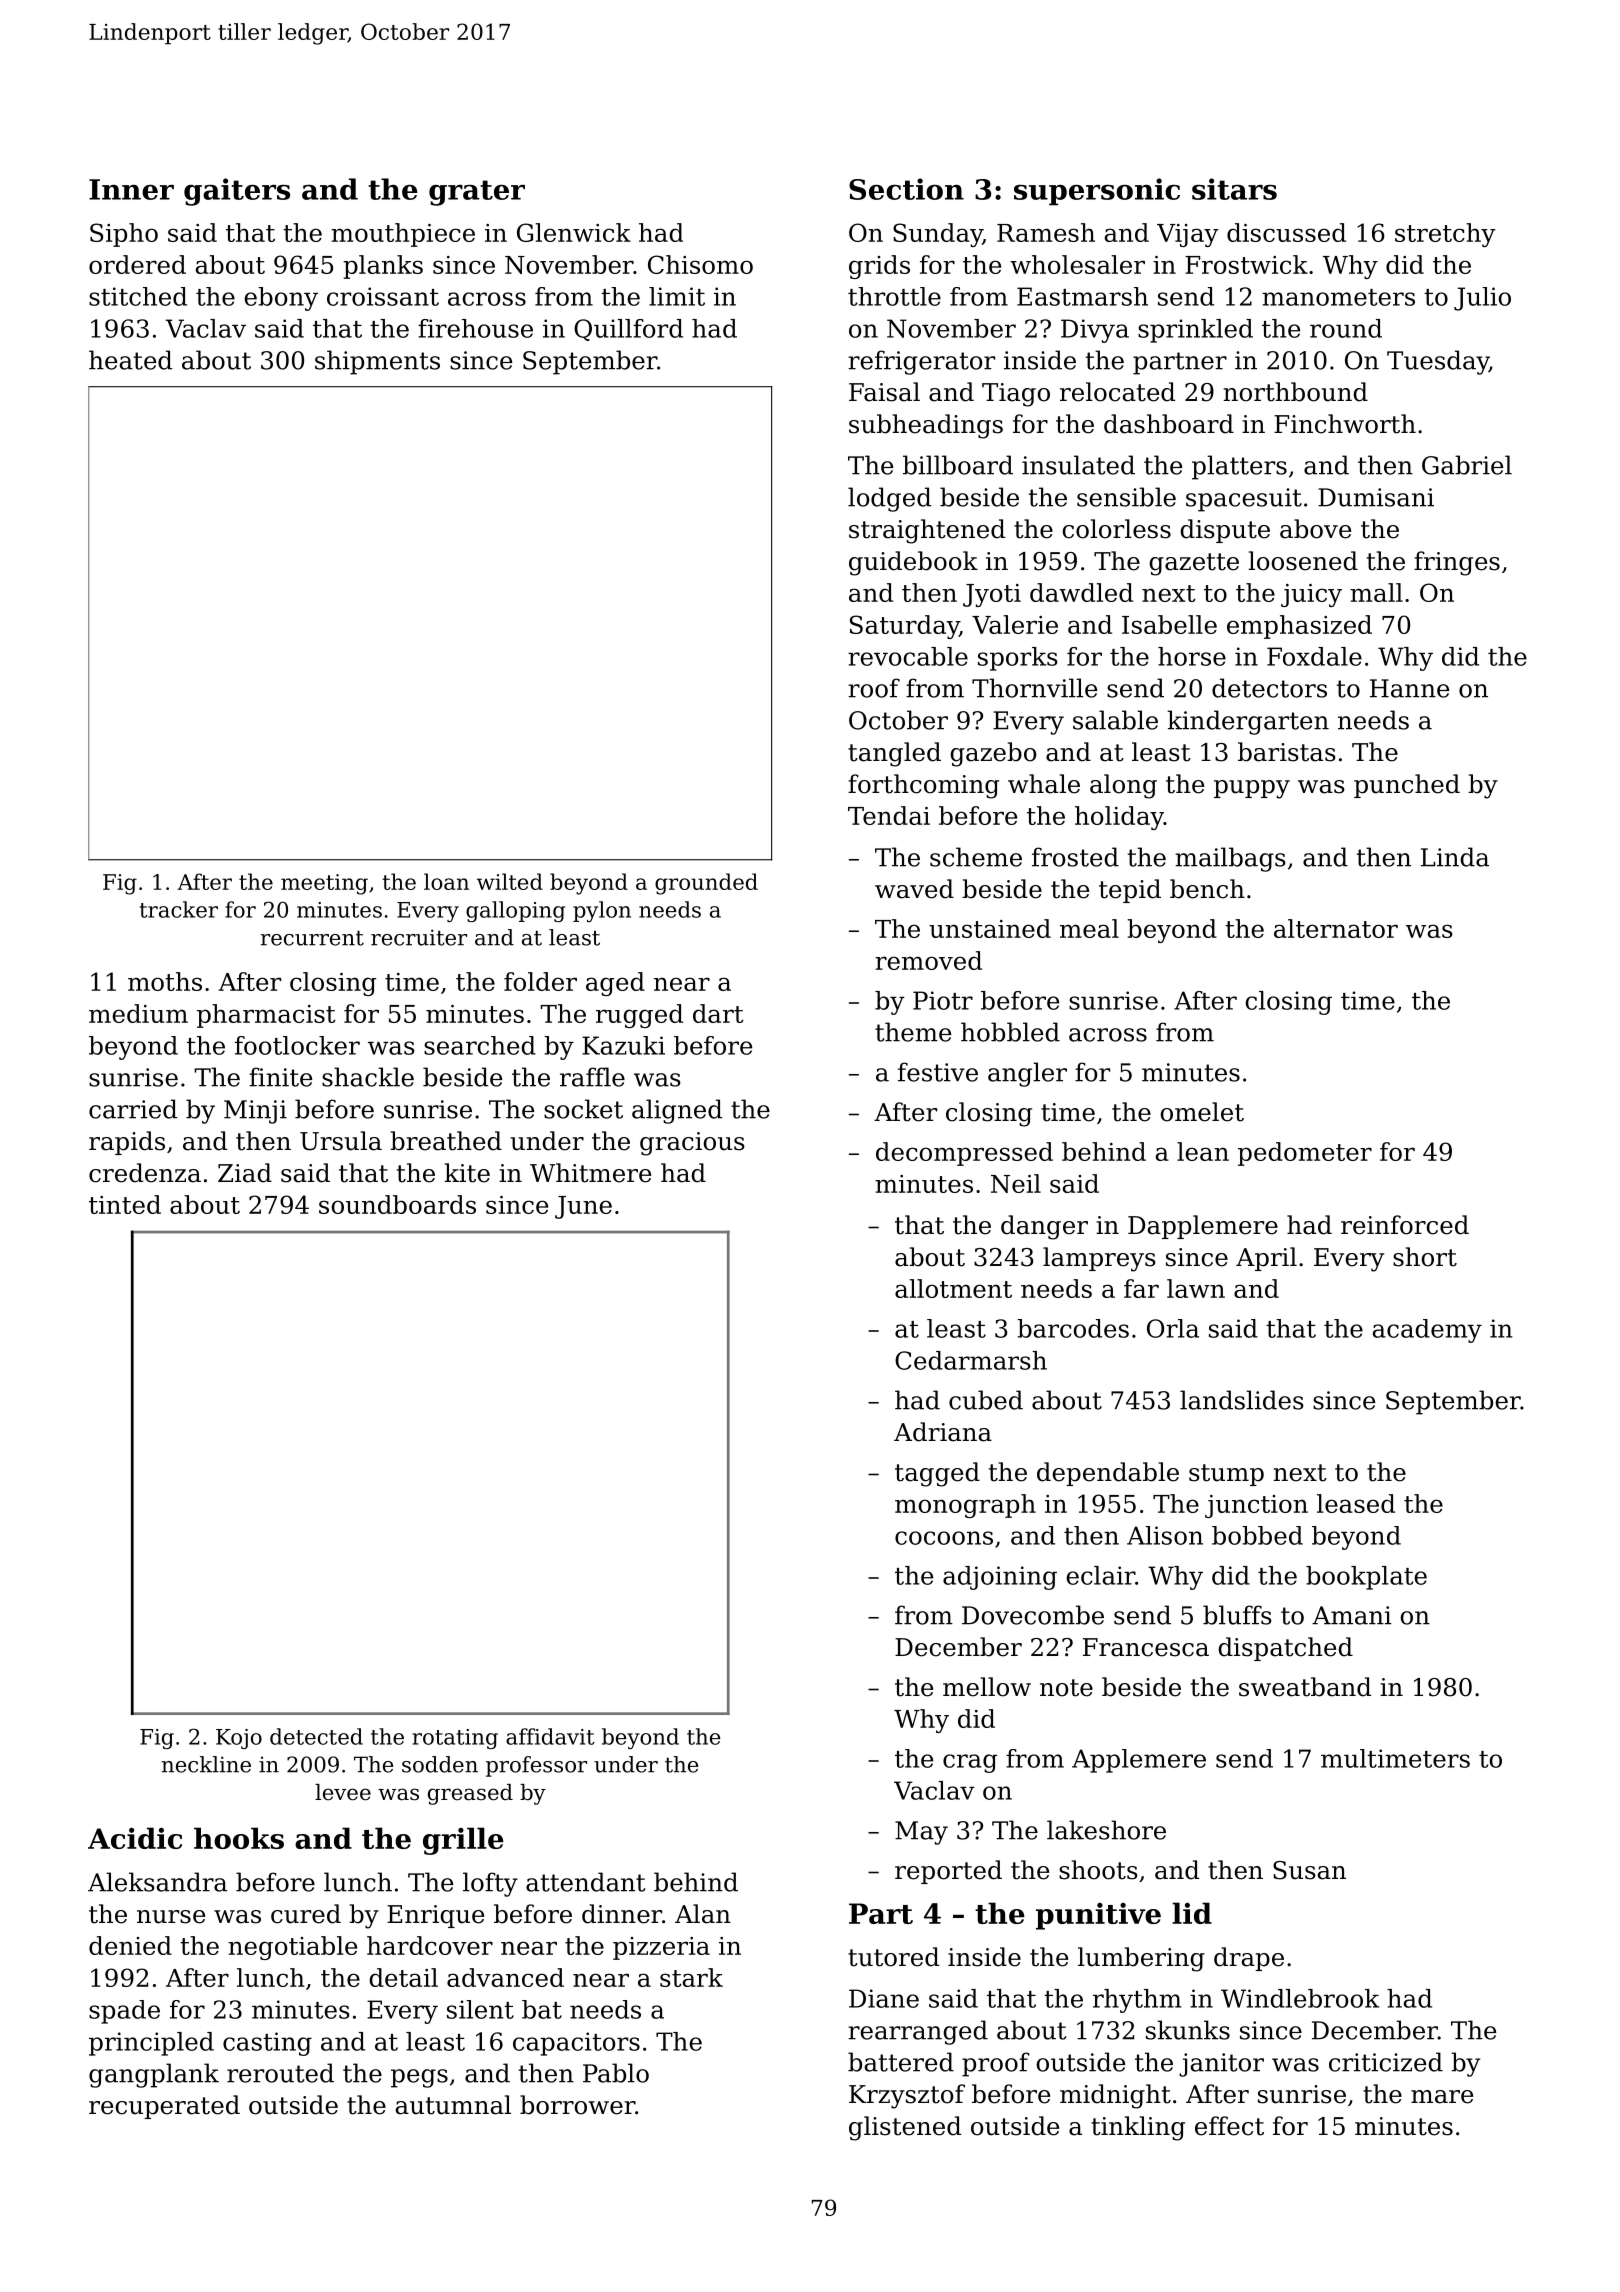 The image size is (1620, 2292). I want to click on theme, so click(913, 1032).
